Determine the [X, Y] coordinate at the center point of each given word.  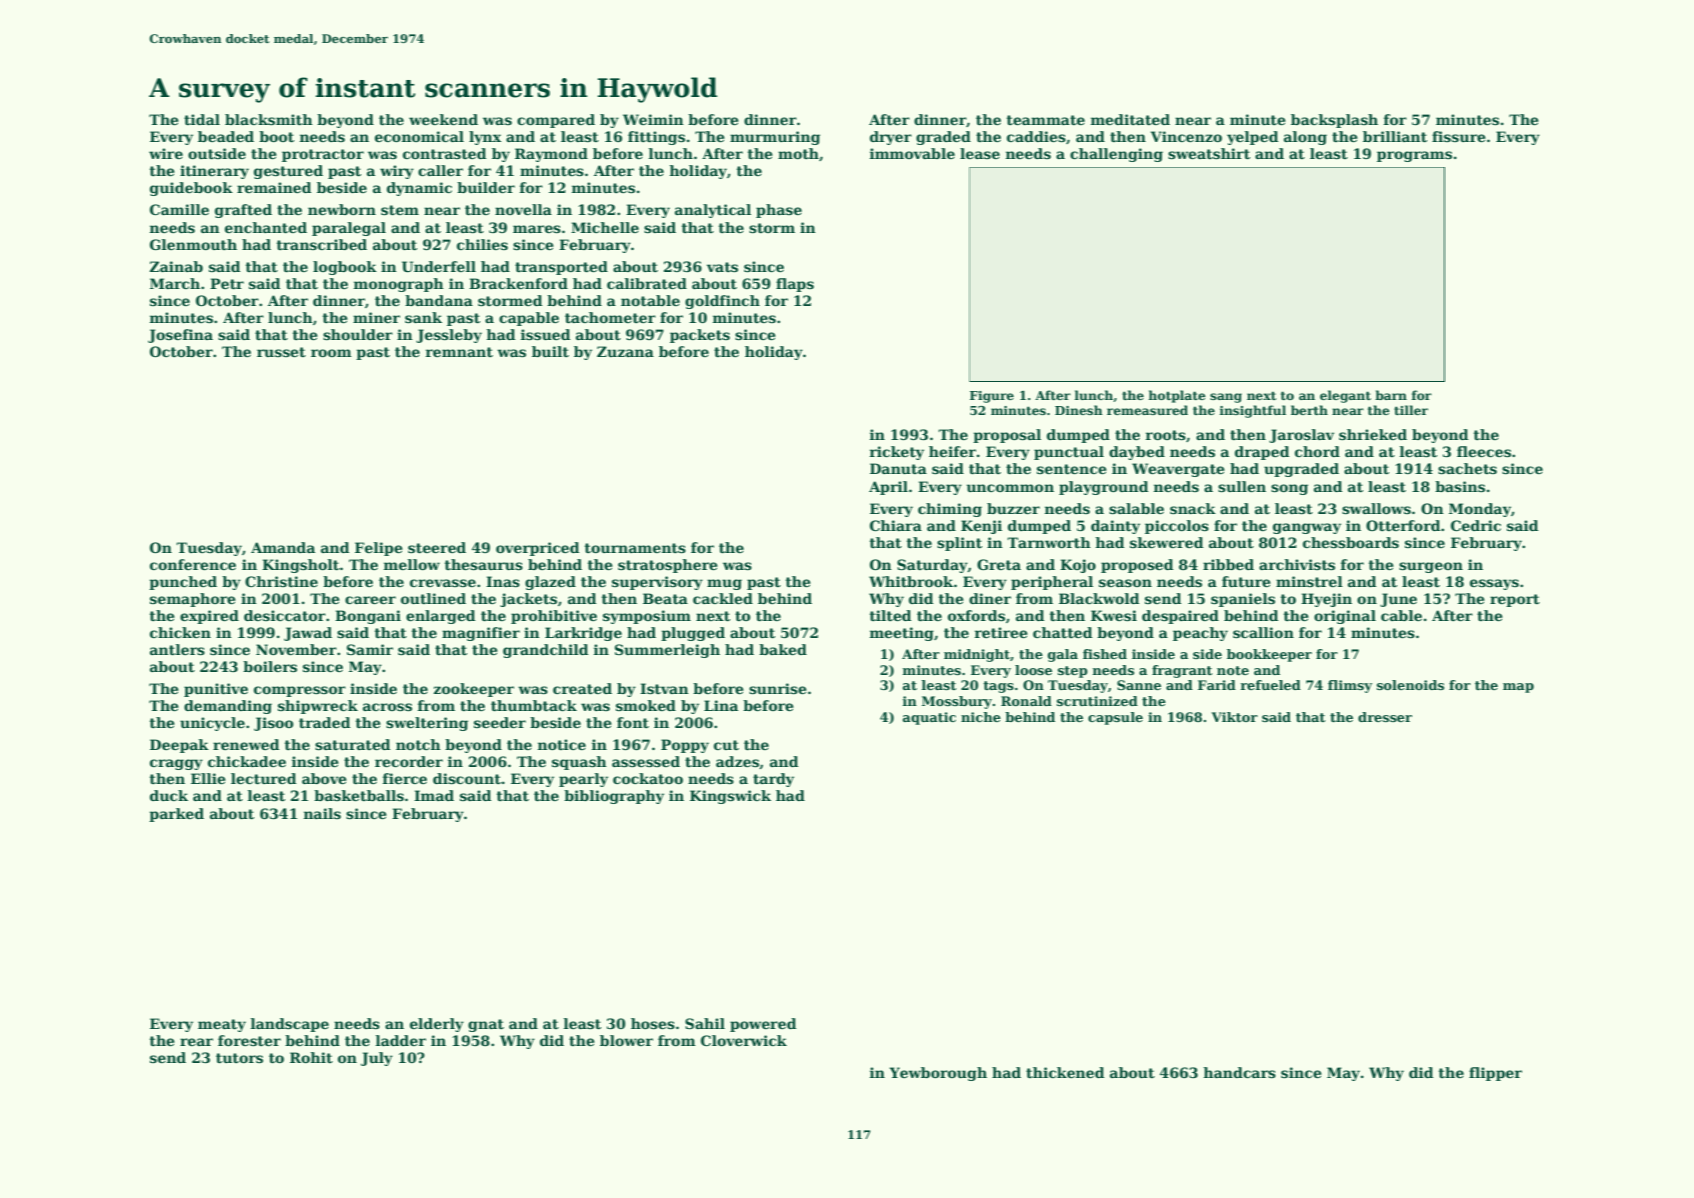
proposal [1007, 436]
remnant [459, 352]
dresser [1385, 717]
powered [763, 1025]
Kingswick [730, 797]
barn [1391, 395]
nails [322, 813]
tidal [202, 119]
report [1515, 600]
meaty [222, 1025]
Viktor [1235, 717]
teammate [1046, 120]
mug [724, 584]
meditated [1130, 119]
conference [193, 564]
